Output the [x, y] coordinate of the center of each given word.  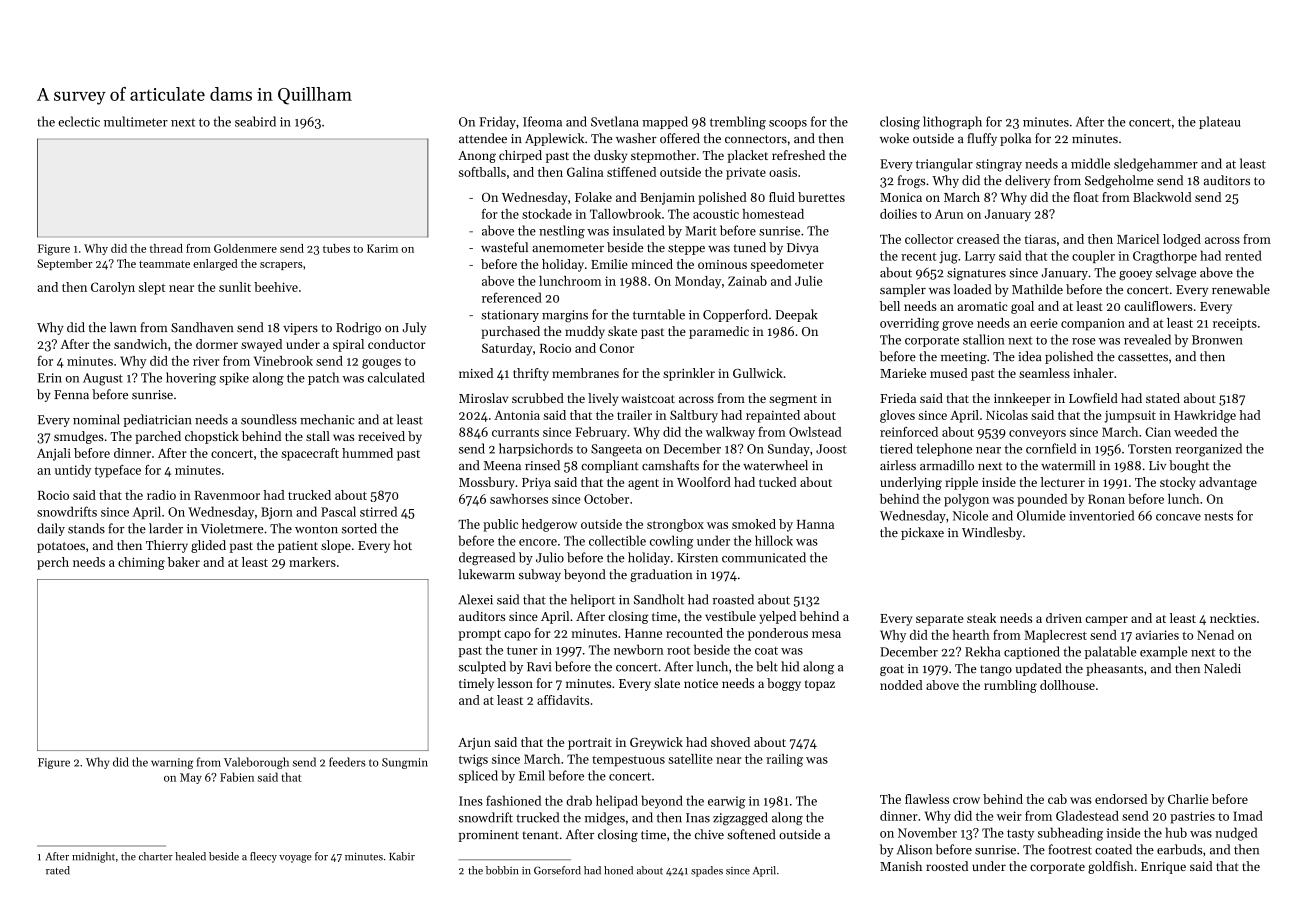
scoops [788, 124]
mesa [826, 634]
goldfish [1111, 867]
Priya [536, 484]
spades [707, 871]
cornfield [1051, 448]
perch [53, 563]
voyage [295, 859]
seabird [255, 121]
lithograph [952, 123]
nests [1218, 516]
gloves [897, 416]
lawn [123, 327]
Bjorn [277, 513]
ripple [961, 483]
